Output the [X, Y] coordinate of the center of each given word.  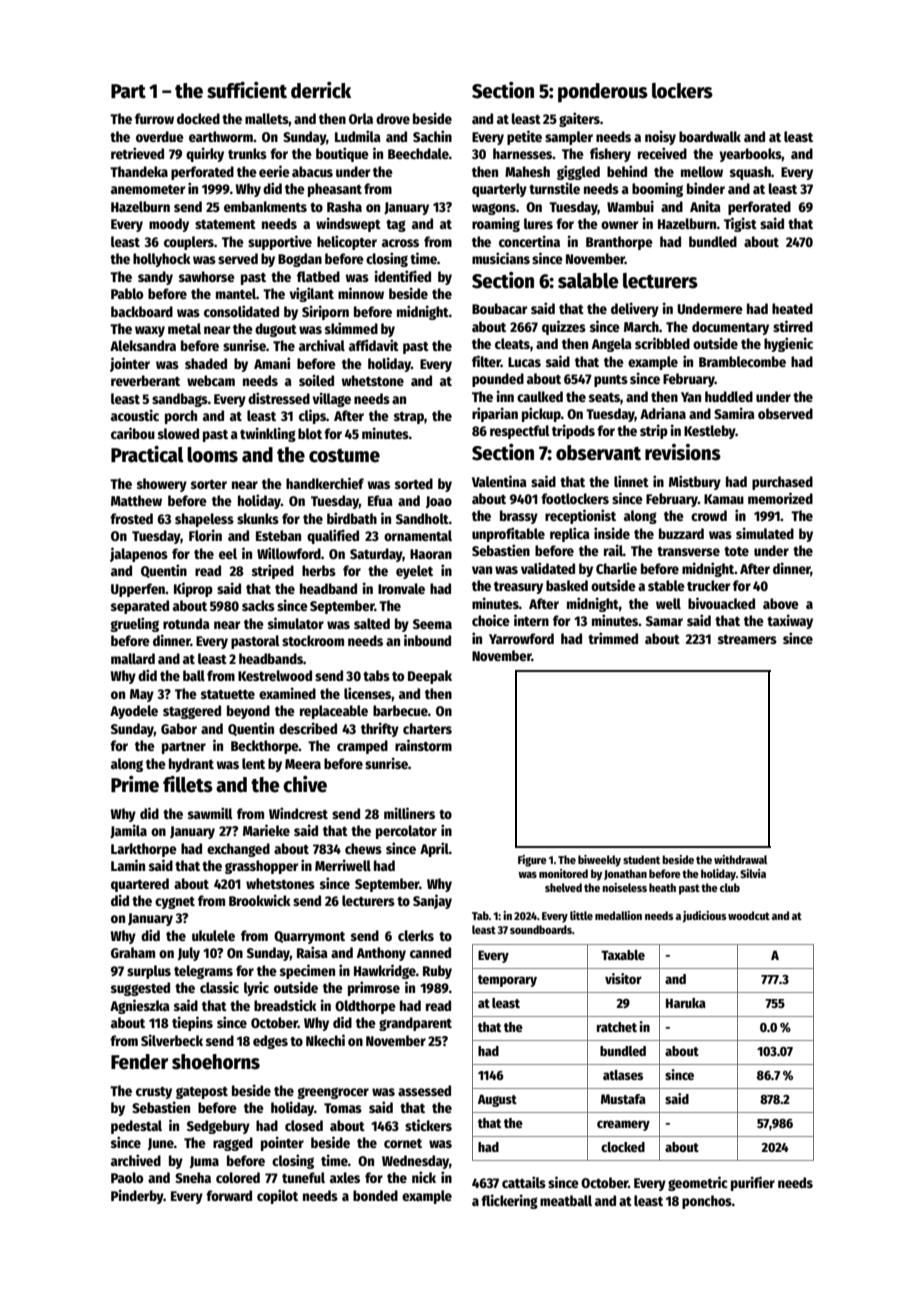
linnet [631, 481]
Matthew [136, 500]
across [400, 243]
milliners [409, 813]
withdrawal [740, 859]
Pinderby [137, 1196]
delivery [635, 309]
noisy [660, 137]
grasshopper [261, 867]
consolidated [241, 311]
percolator [406, 832]
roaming [496, 224]
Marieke [266, 830]
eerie [274, 171]
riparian [495, 414]
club [730, 887]
